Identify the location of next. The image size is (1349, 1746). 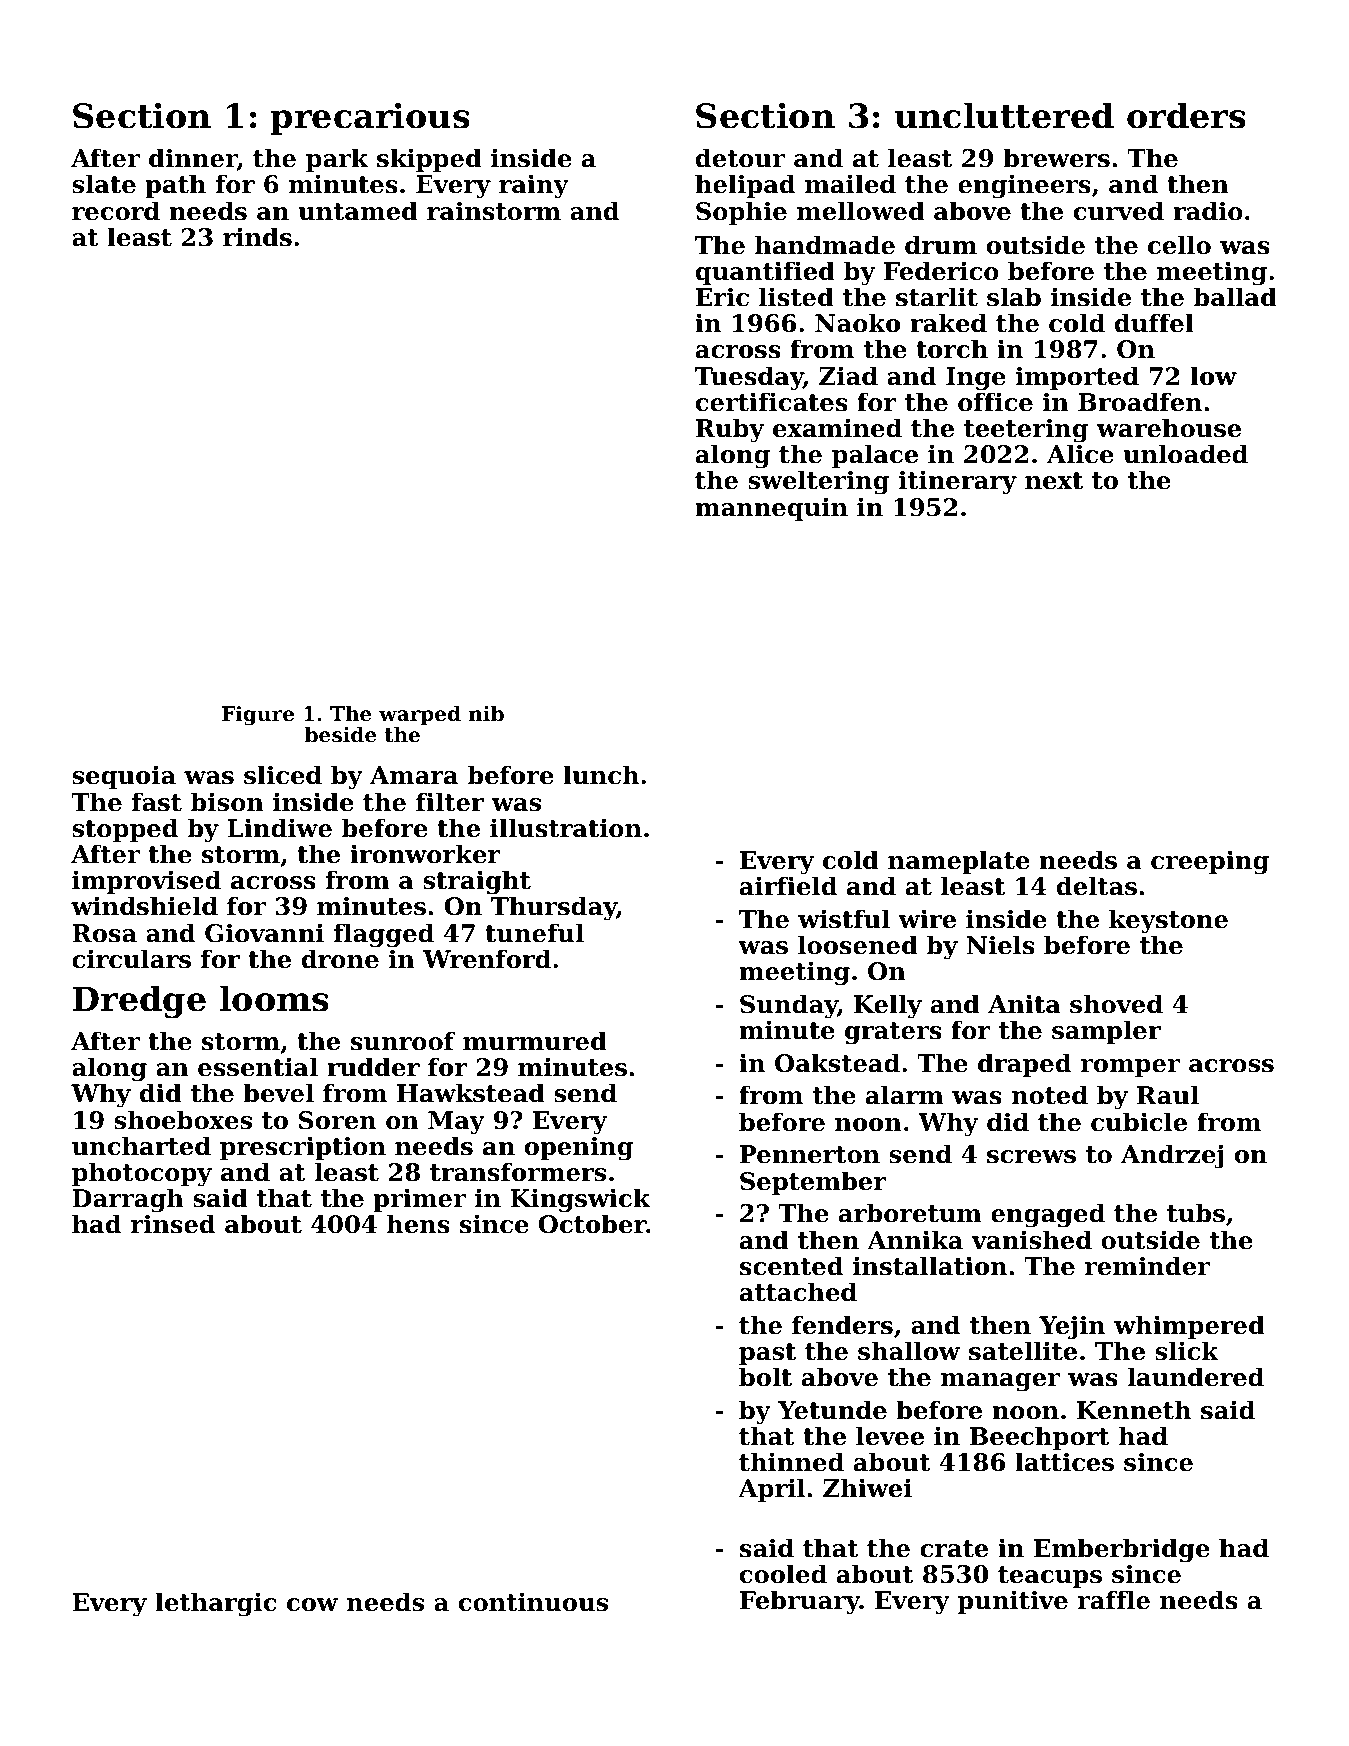
(1054, 481).
